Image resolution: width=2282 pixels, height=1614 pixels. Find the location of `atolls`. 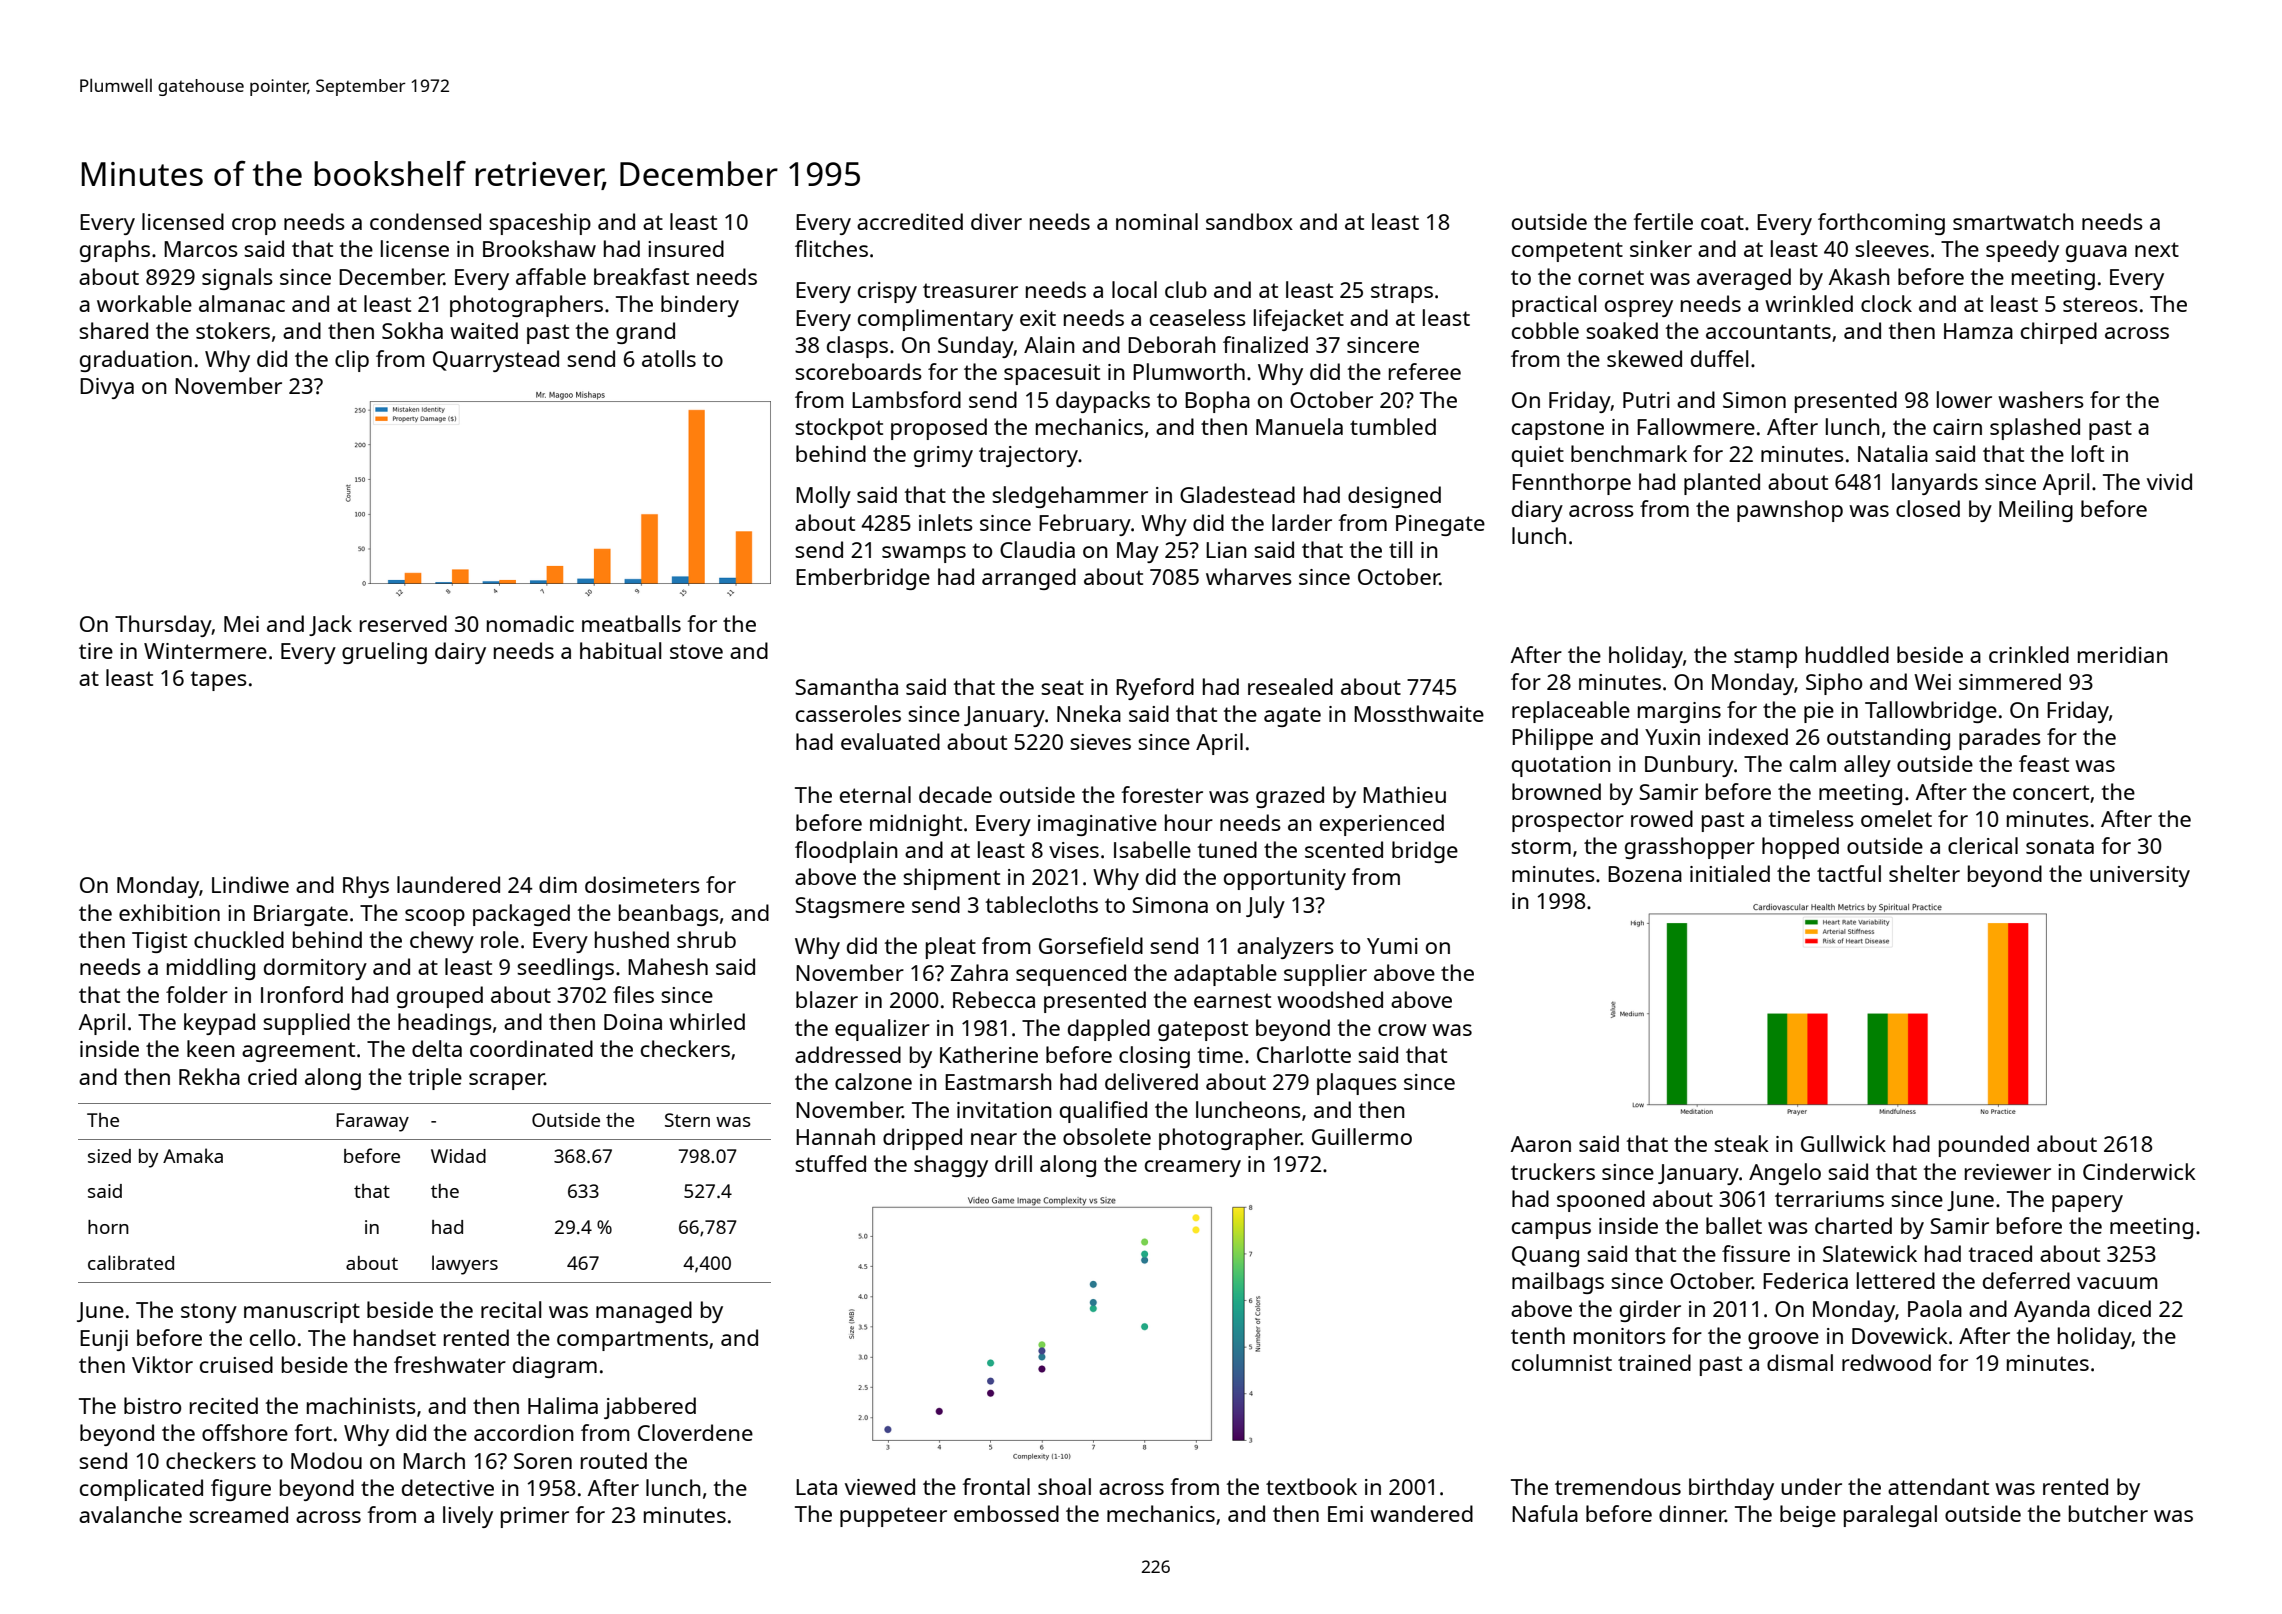

atolls is located at coordinates (669, 358).
